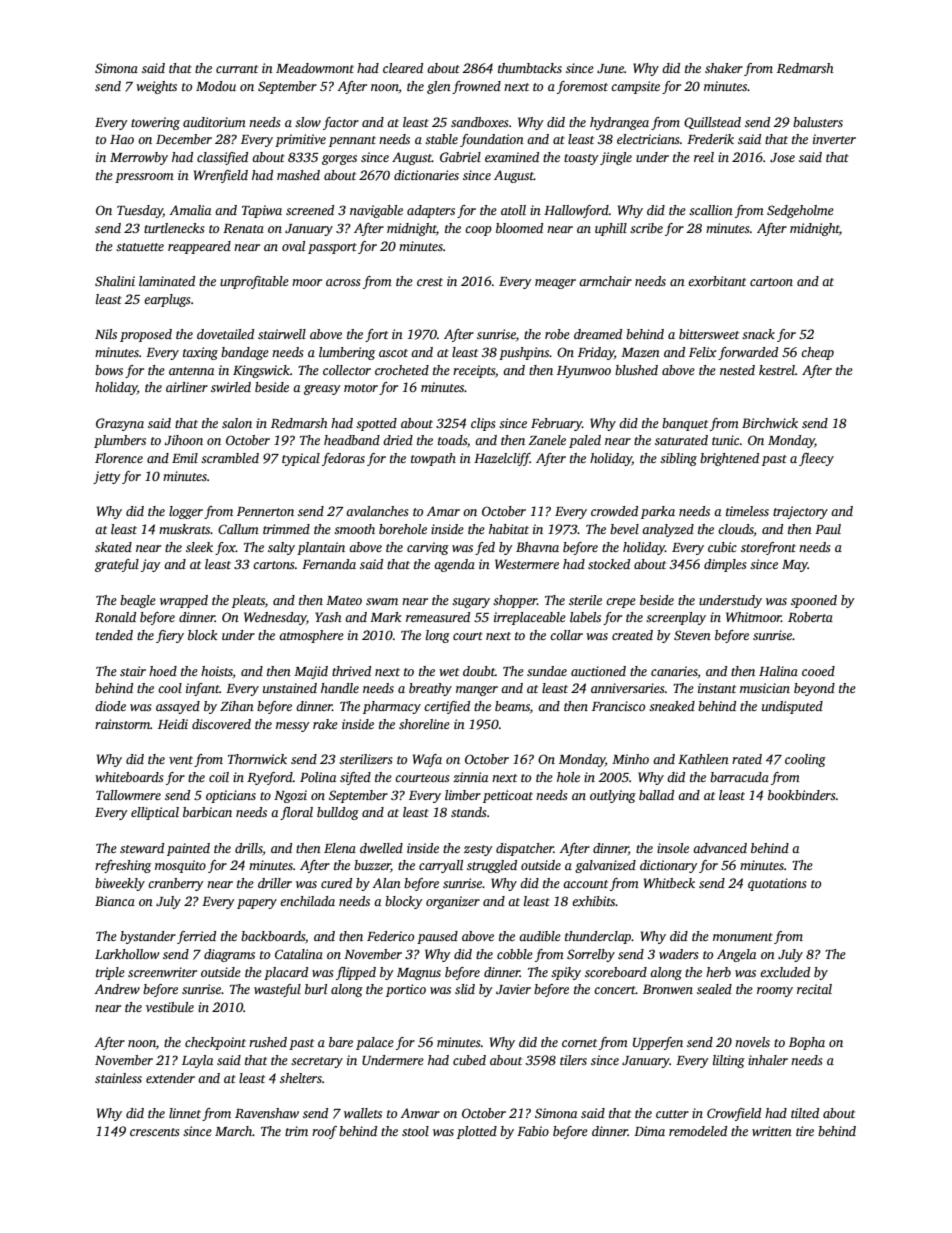 The width and height of the screenshot is (952, 1233). Describe the element at coordinates (403, 68) in the screenshot. I see `cleared` at that location.
